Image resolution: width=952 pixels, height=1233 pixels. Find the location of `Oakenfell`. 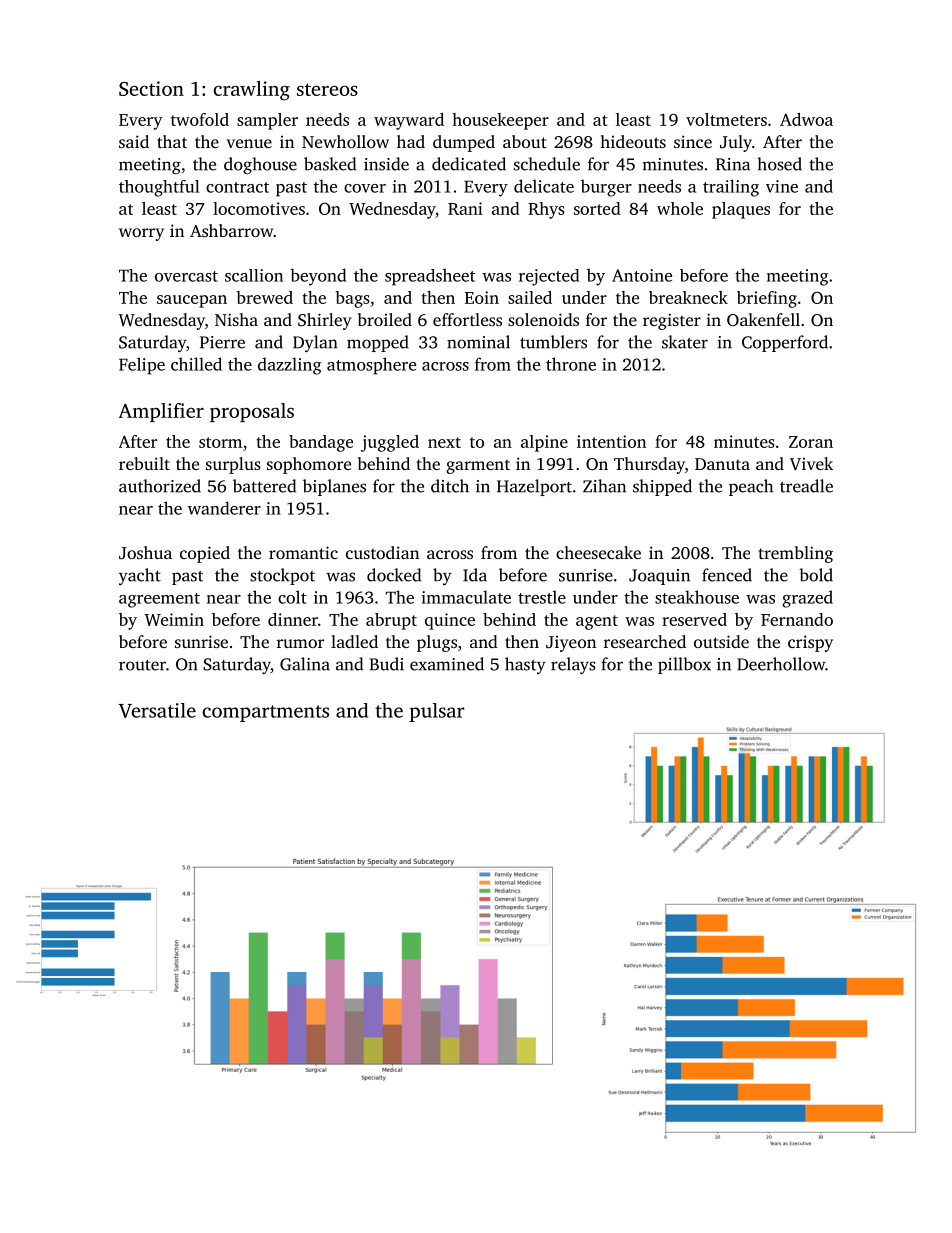

Oakenfell is located at coordinates (763, 319).
